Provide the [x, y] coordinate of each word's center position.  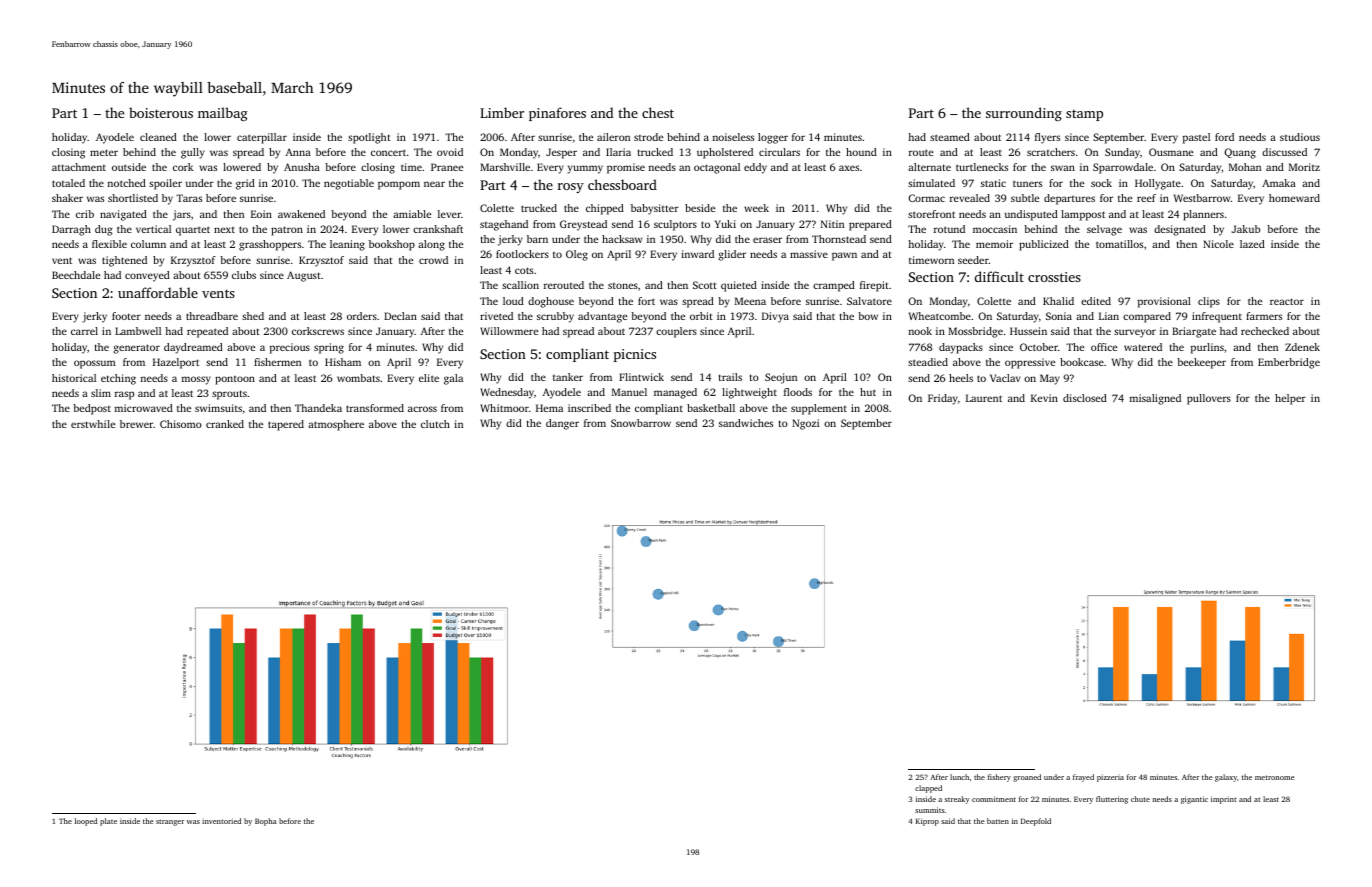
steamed [950, 137]
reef [1146, 198]
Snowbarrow [641, 423]
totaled [68, 183]
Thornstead [839, 239]
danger [562, 424]
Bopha [266, 822]
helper [1290, 399]
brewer [136, 424]
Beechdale [76, 275]
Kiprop [927, 822]
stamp [1084, 115]
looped [86, 822]
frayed [1083, 778]
